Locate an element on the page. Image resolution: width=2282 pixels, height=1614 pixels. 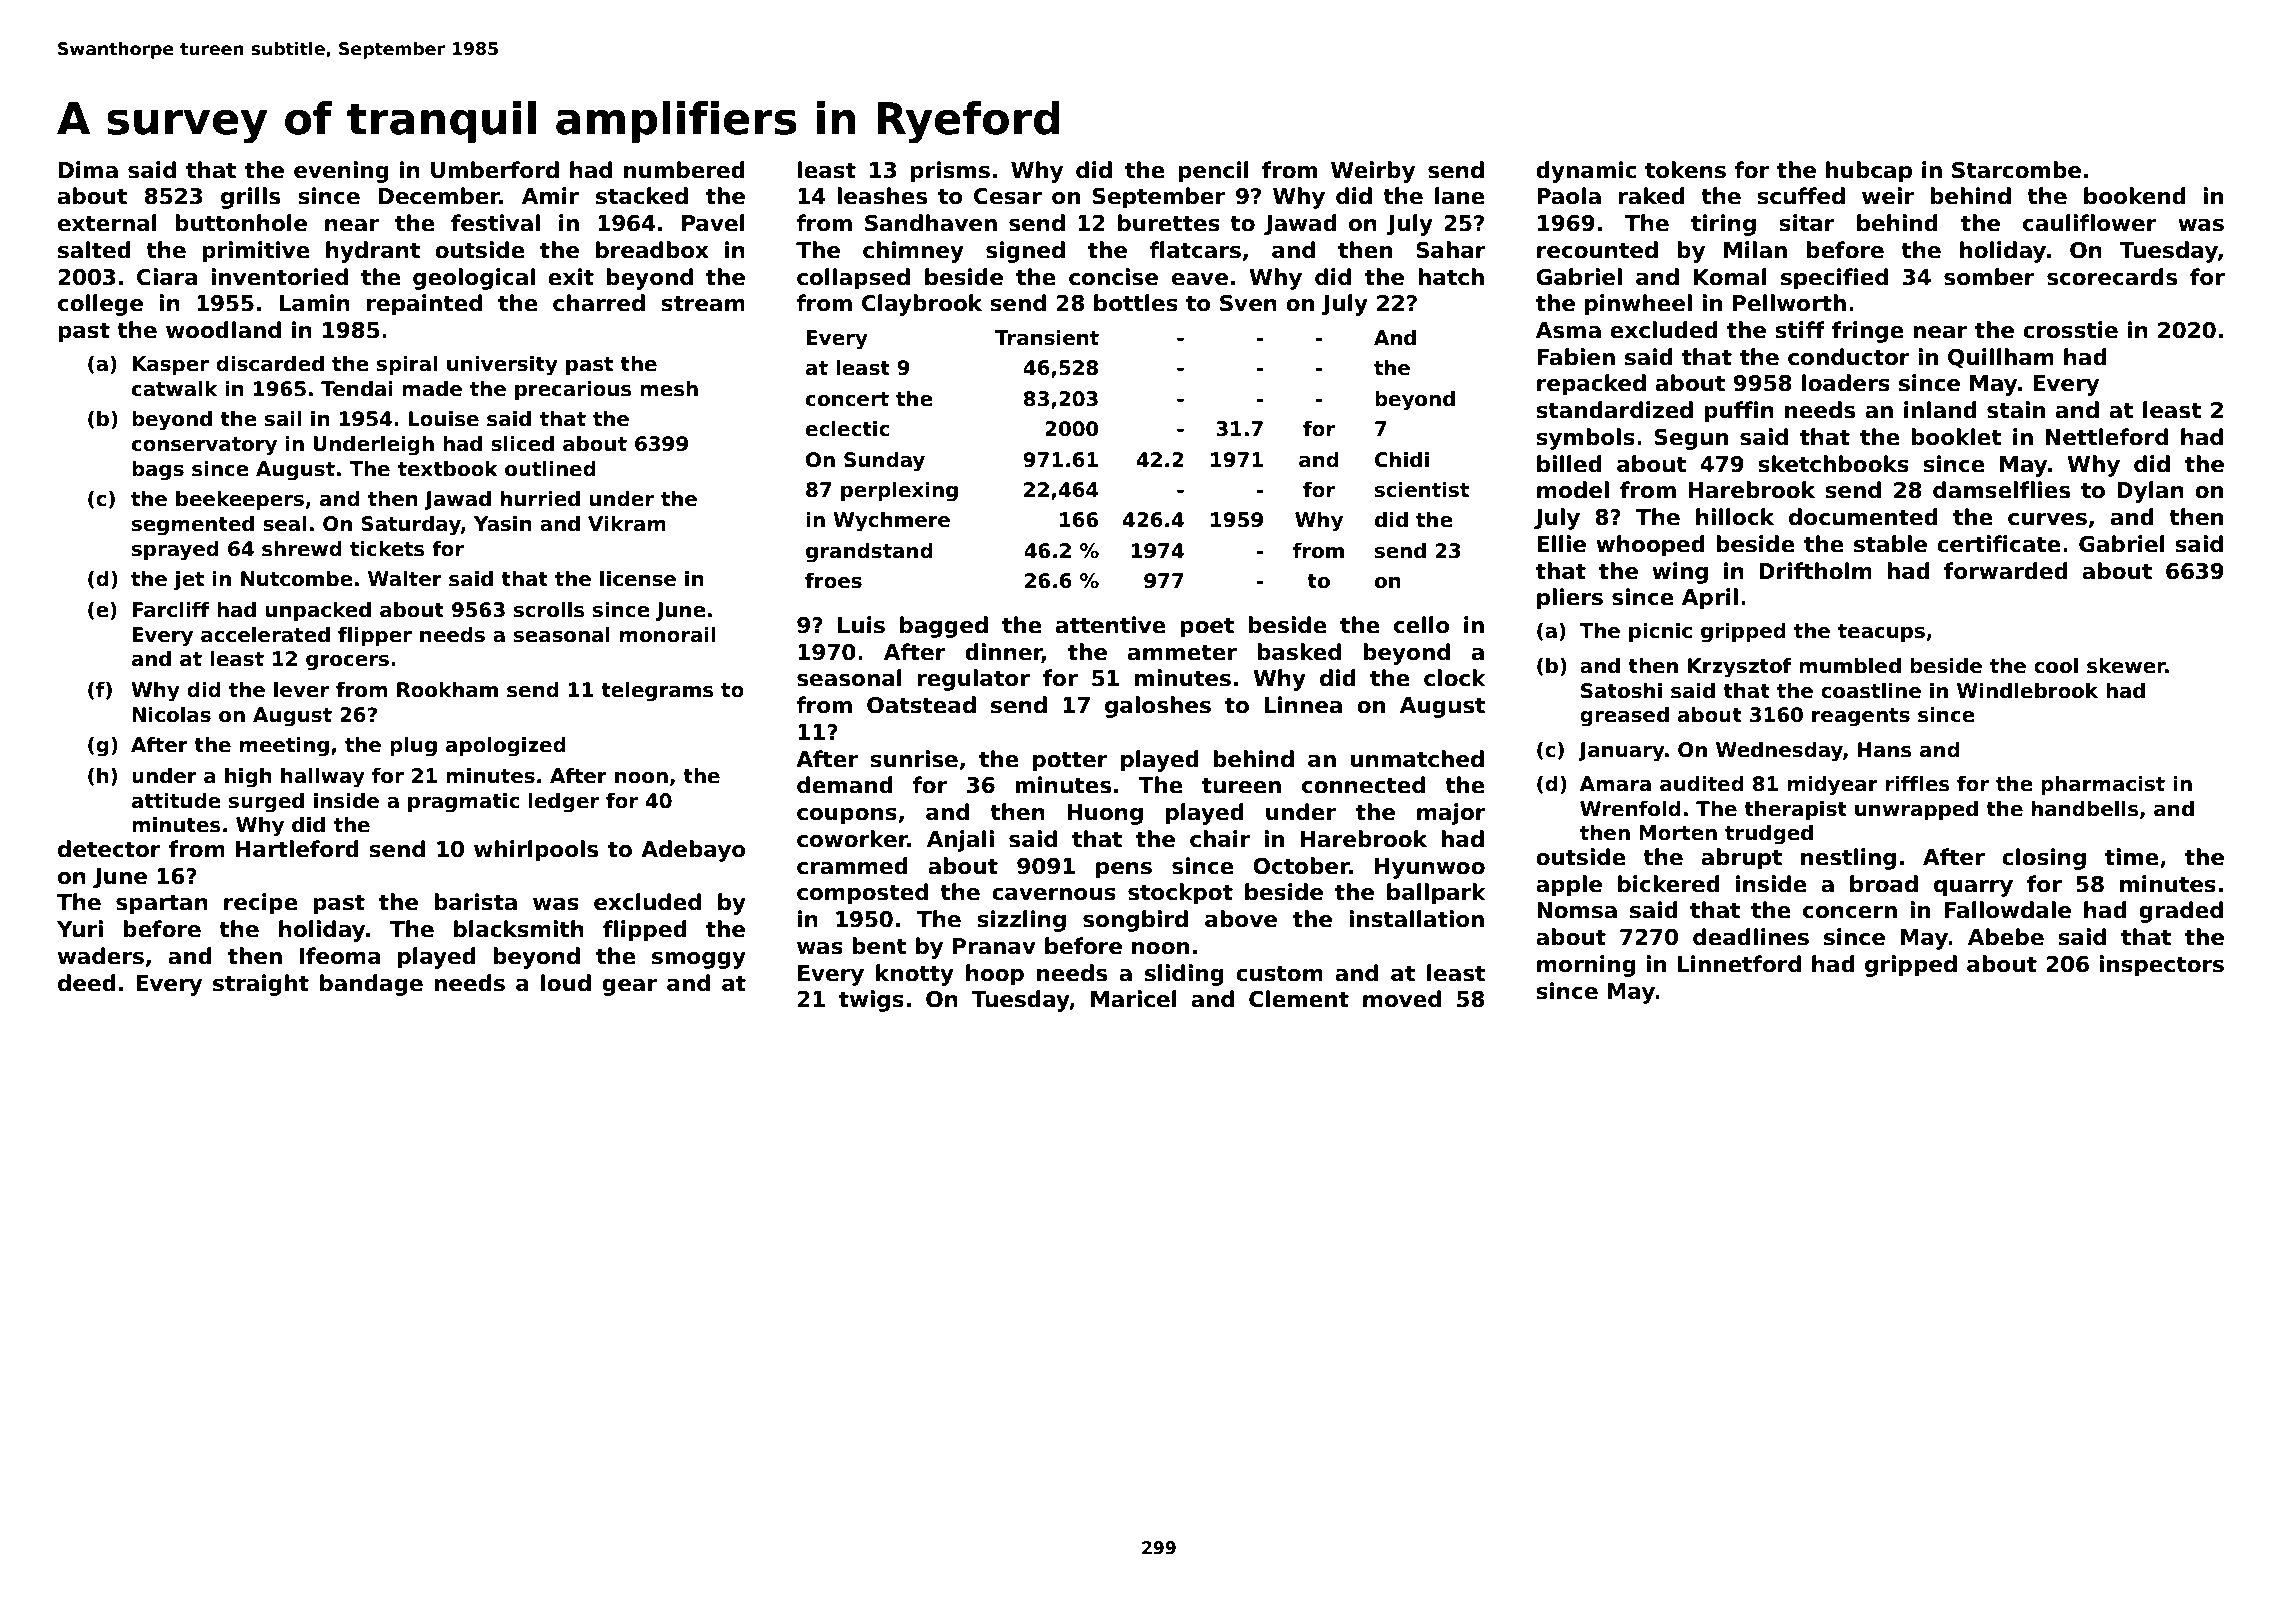
scientist is located at coordinates (1422, 490).
